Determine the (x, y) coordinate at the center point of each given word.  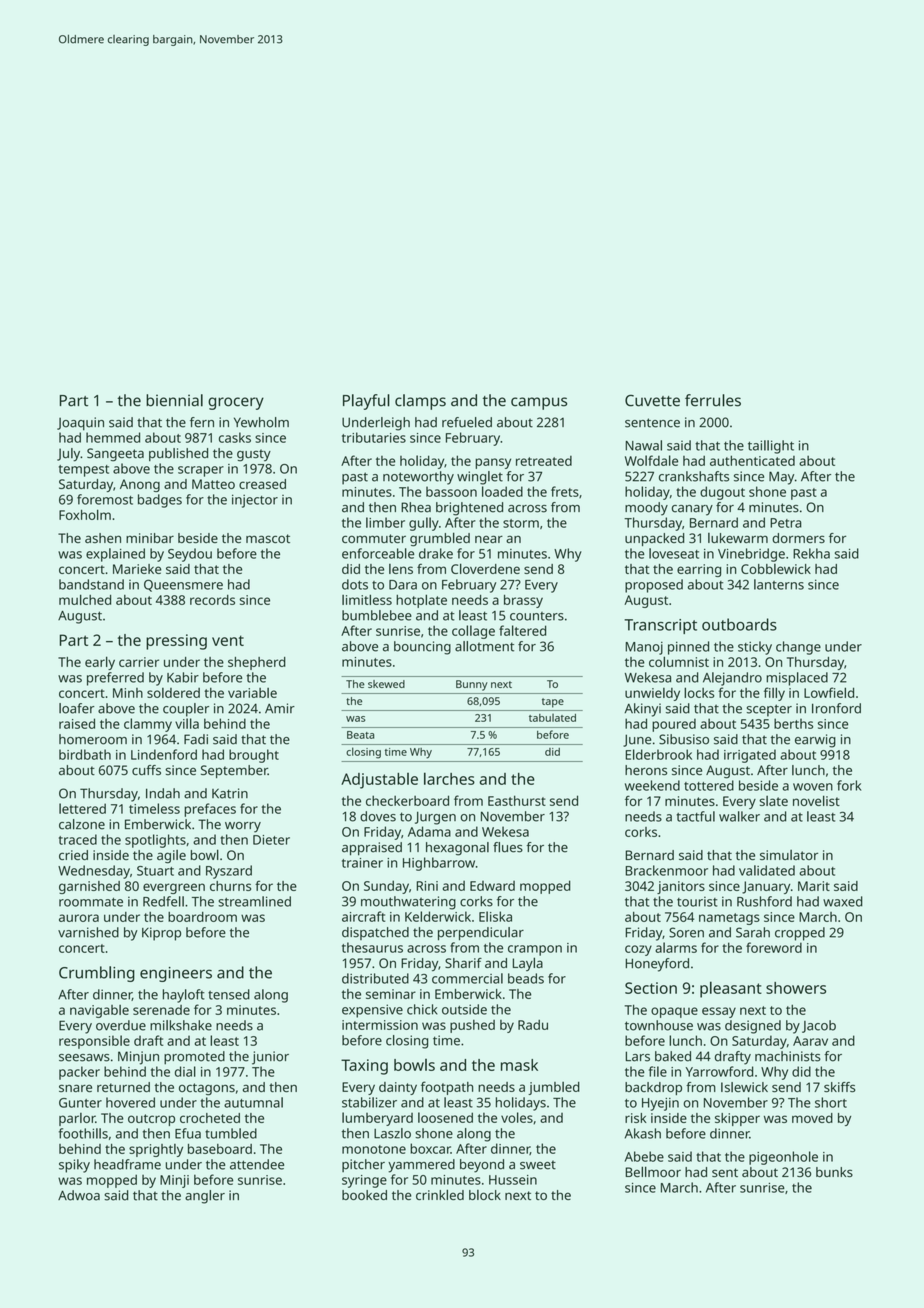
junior (270, 1058)
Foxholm (85, 514)
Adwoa (79, 1195)
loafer (76, 708)
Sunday (386, 887)
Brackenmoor (667, 870)
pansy (493, 463)
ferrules (713, 400)
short (831, 1102)
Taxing (364, 1067)
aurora (79, 918)
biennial (174, 400)
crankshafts (694, 476)
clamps (420, 402)
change (798, 648)
